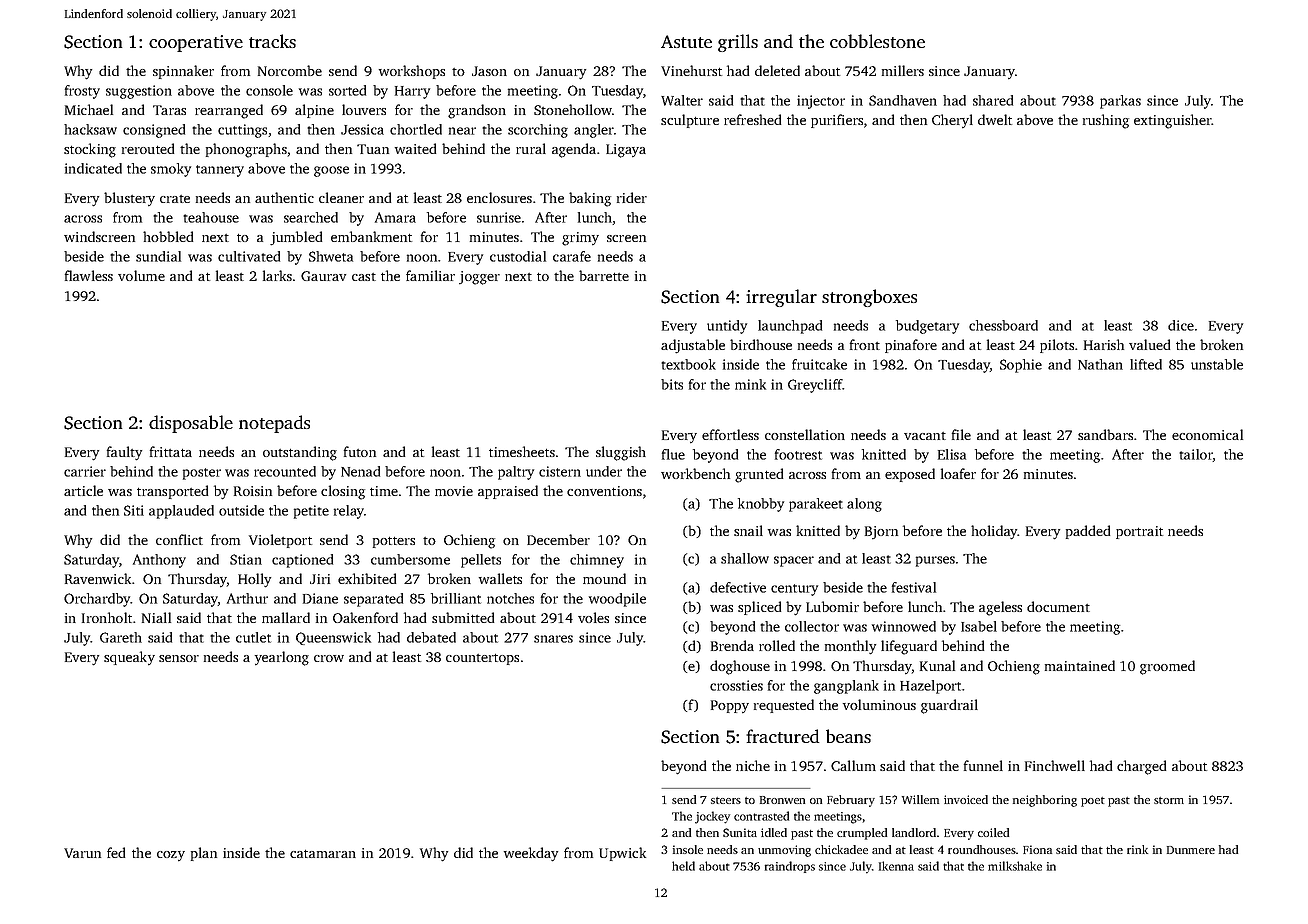  Describe the element at coordinates (1058, 606) in the image. I see `document` at that location.
